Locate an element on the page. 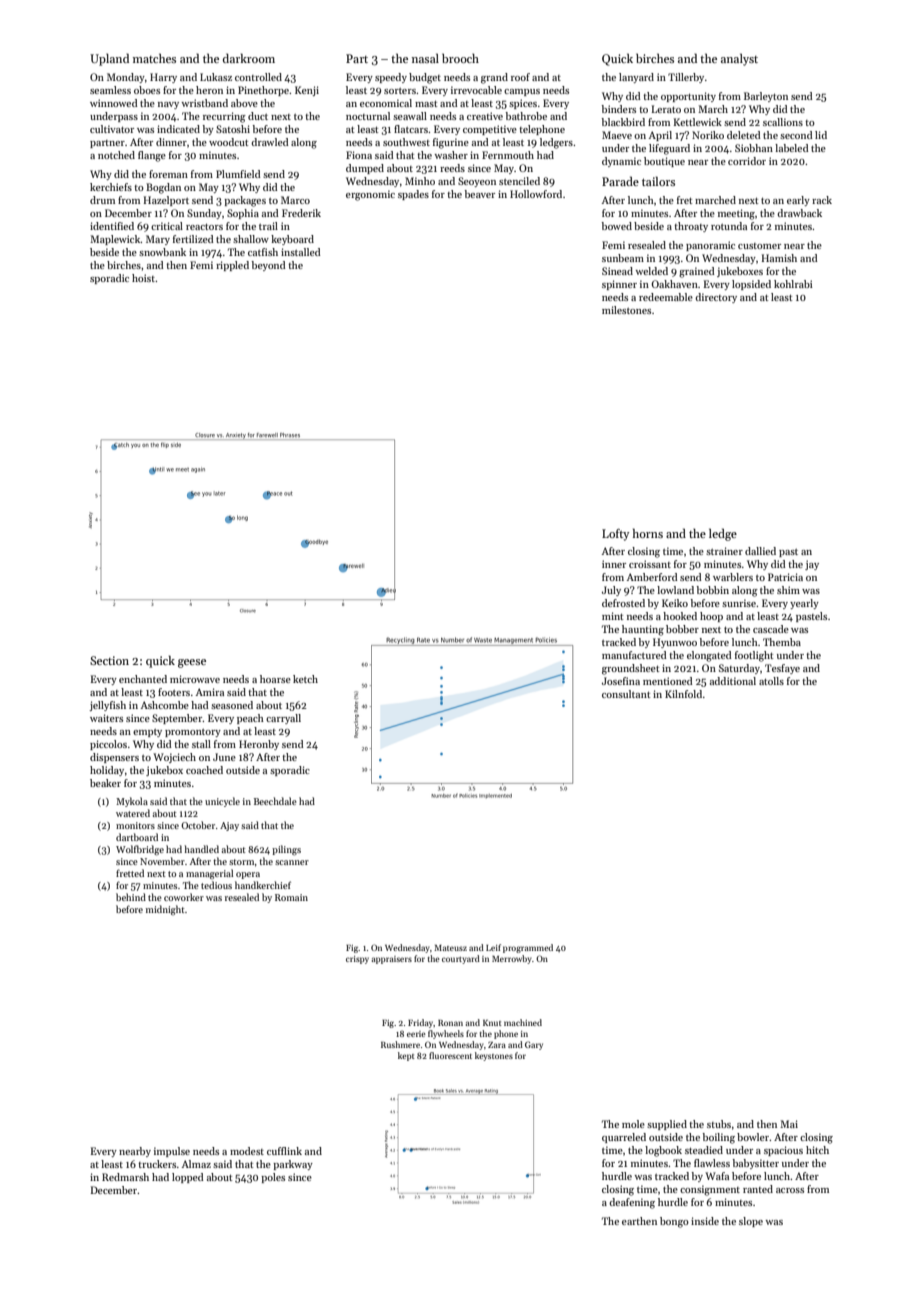 Image resolution: width=924 pixels, height=1308 pixels. controlled is located at coordinates (258, 77).
